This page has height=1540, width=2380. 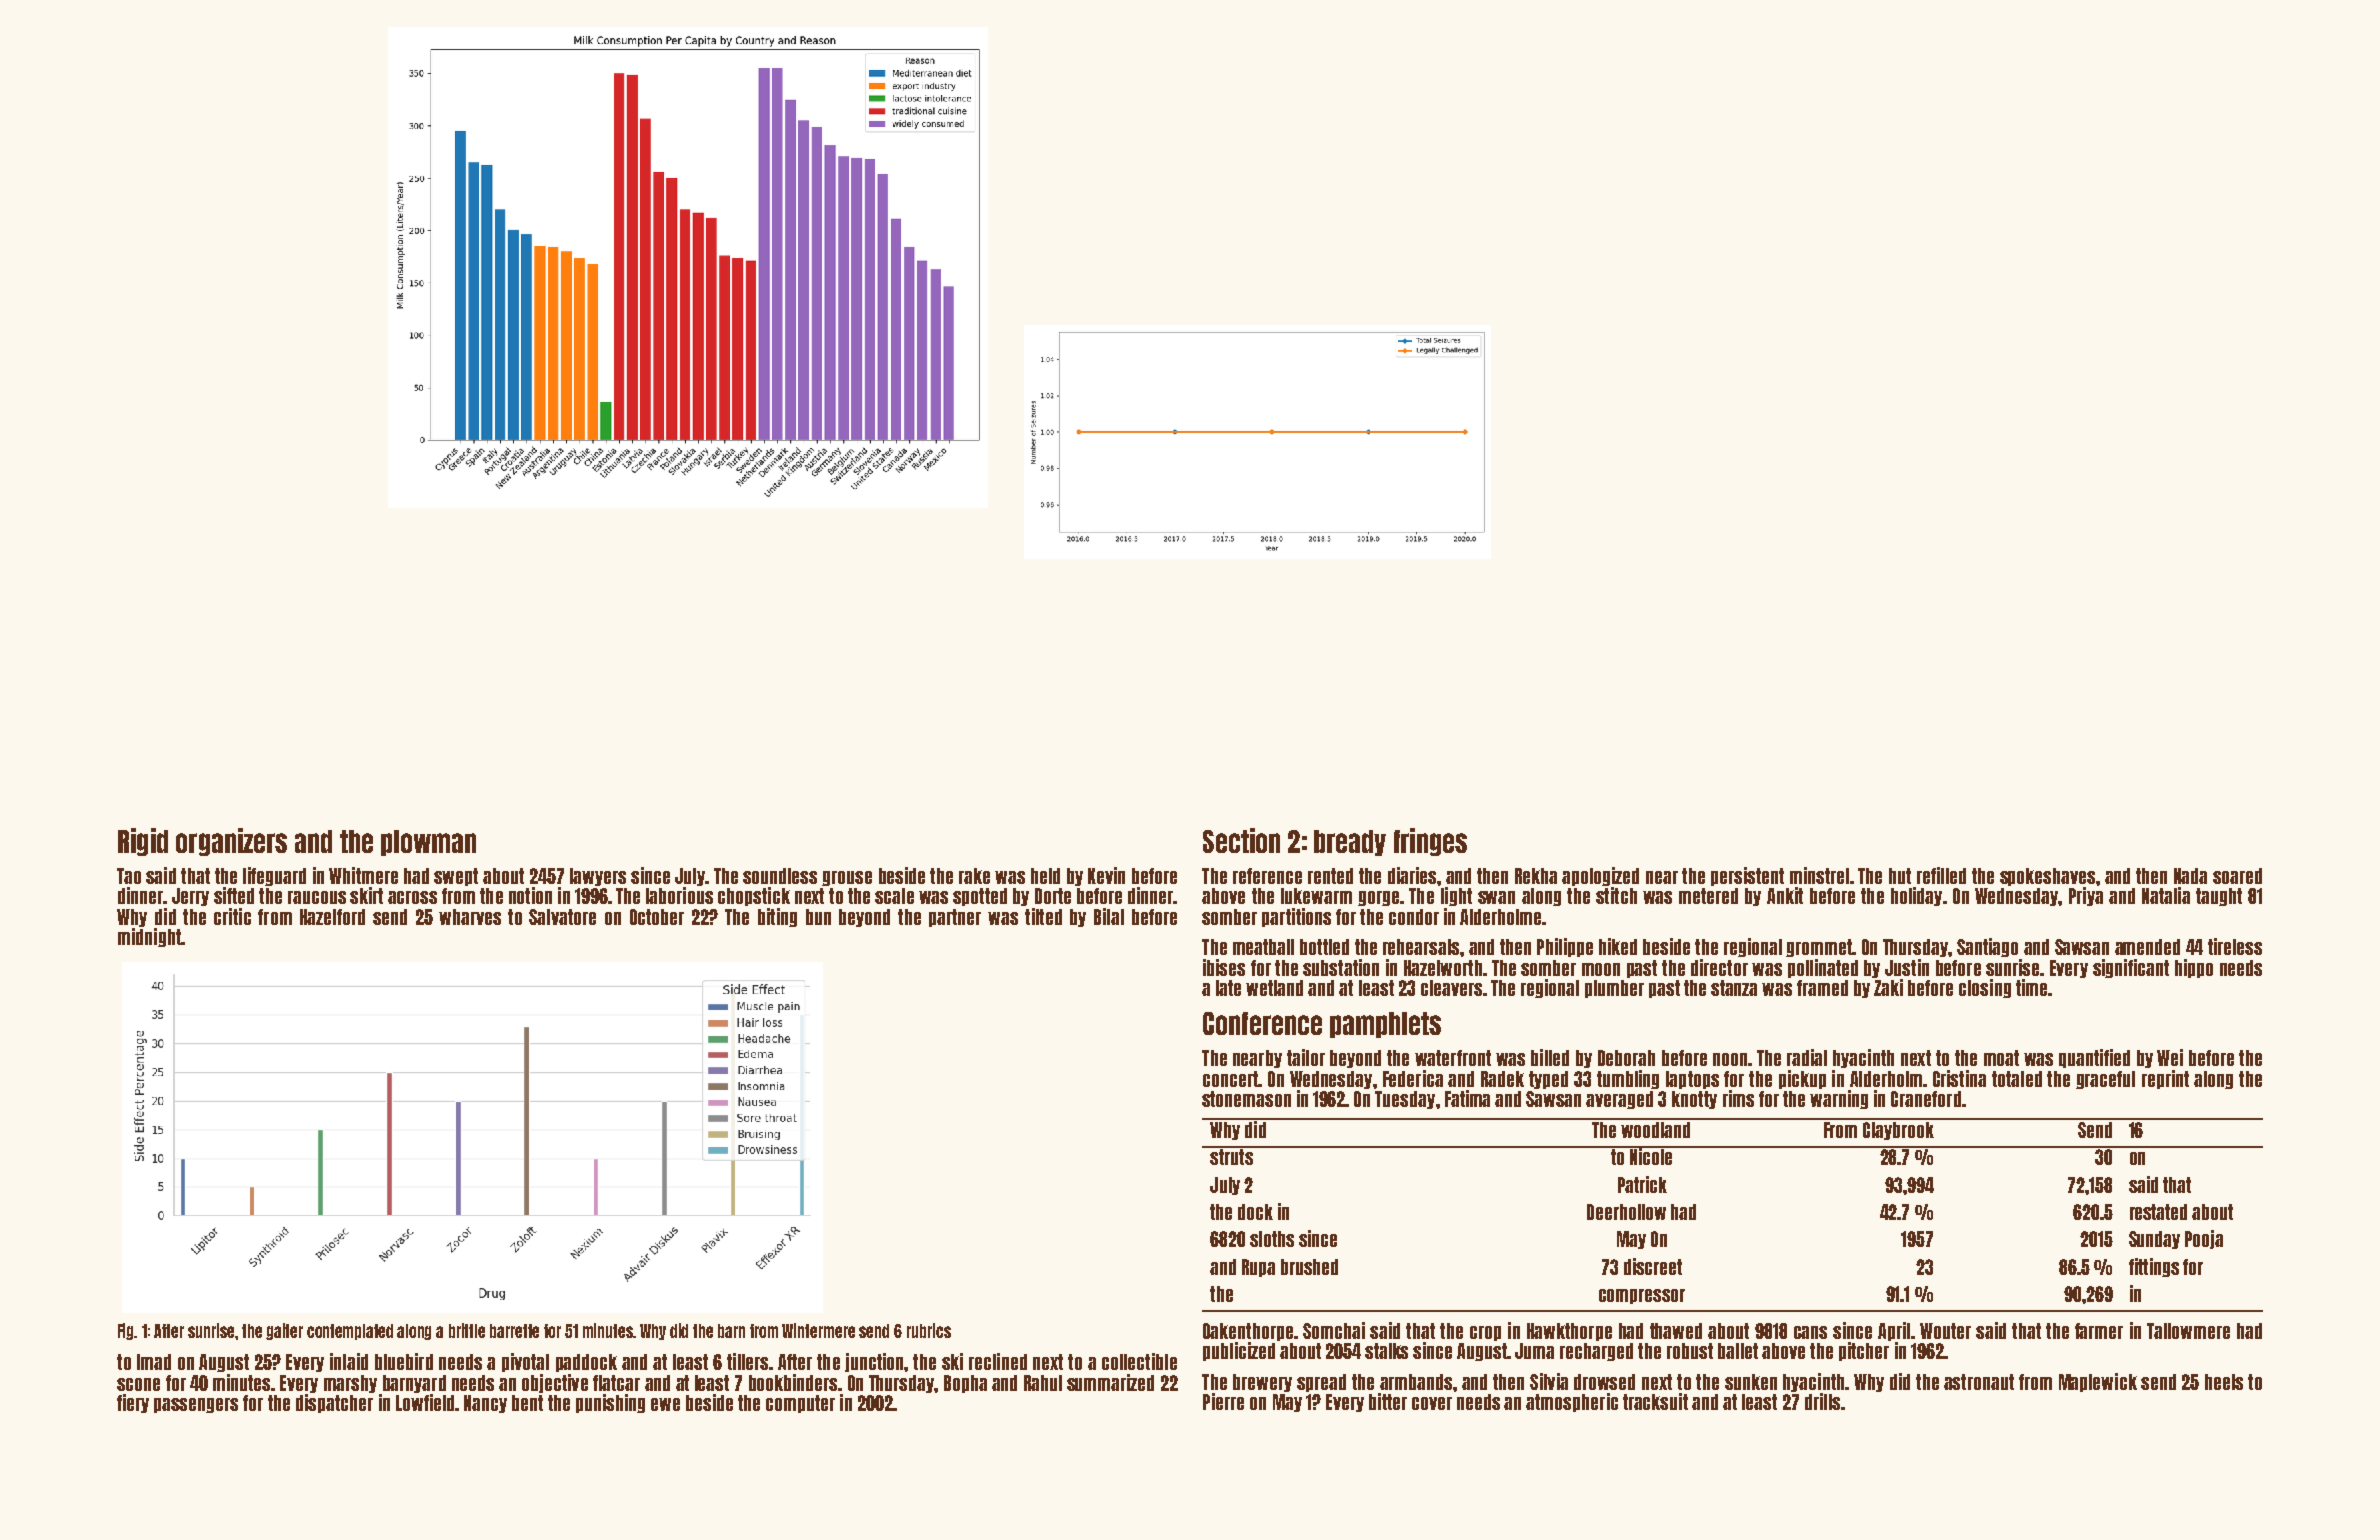 What do you see at coordinates (1330, 876) in the page?
I see `rented` at bounding box center [1330, 876].
